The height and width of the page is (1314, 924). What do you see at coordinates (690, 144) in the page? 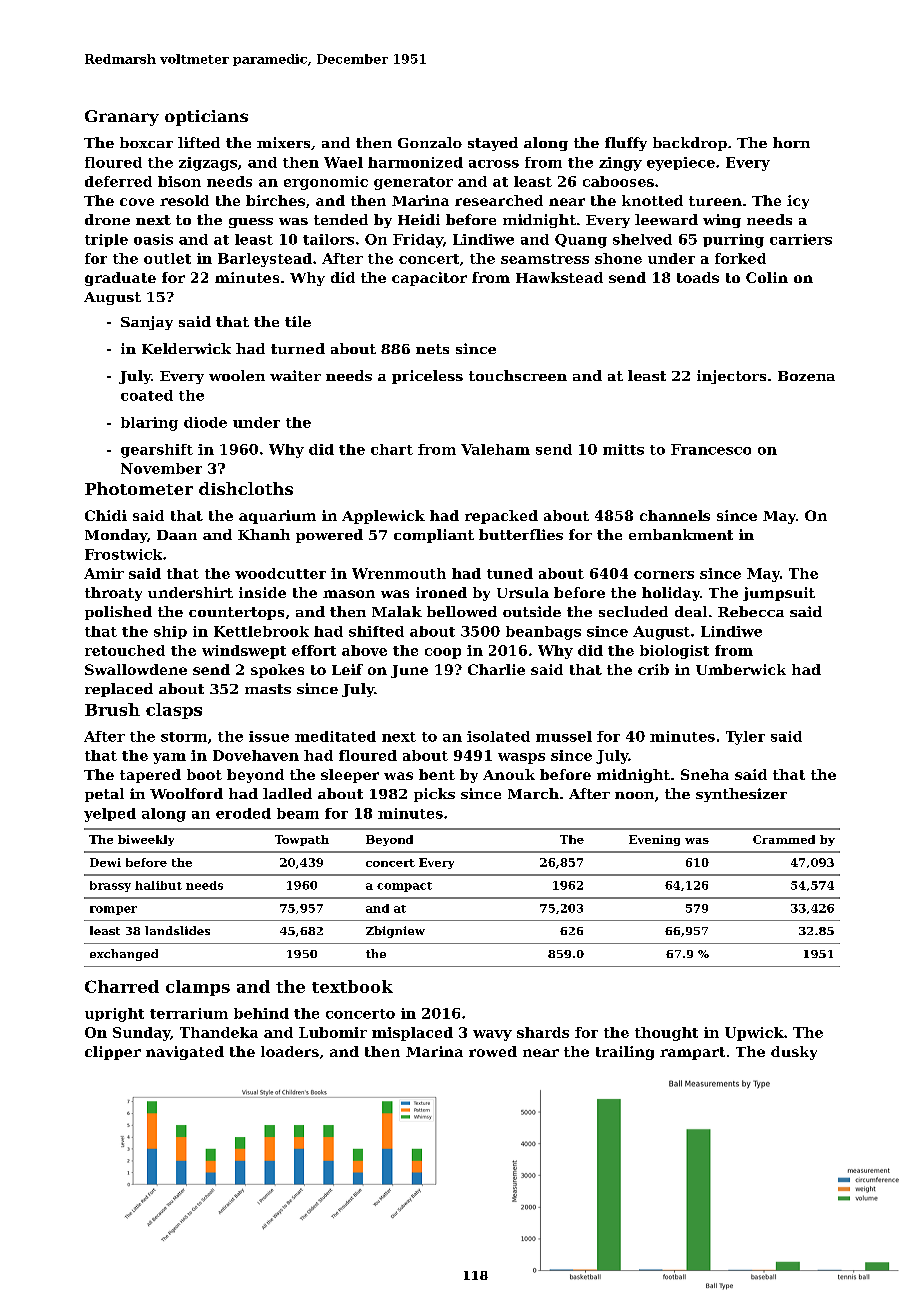
I see `backdrop` at bounding box center [690, 144].
